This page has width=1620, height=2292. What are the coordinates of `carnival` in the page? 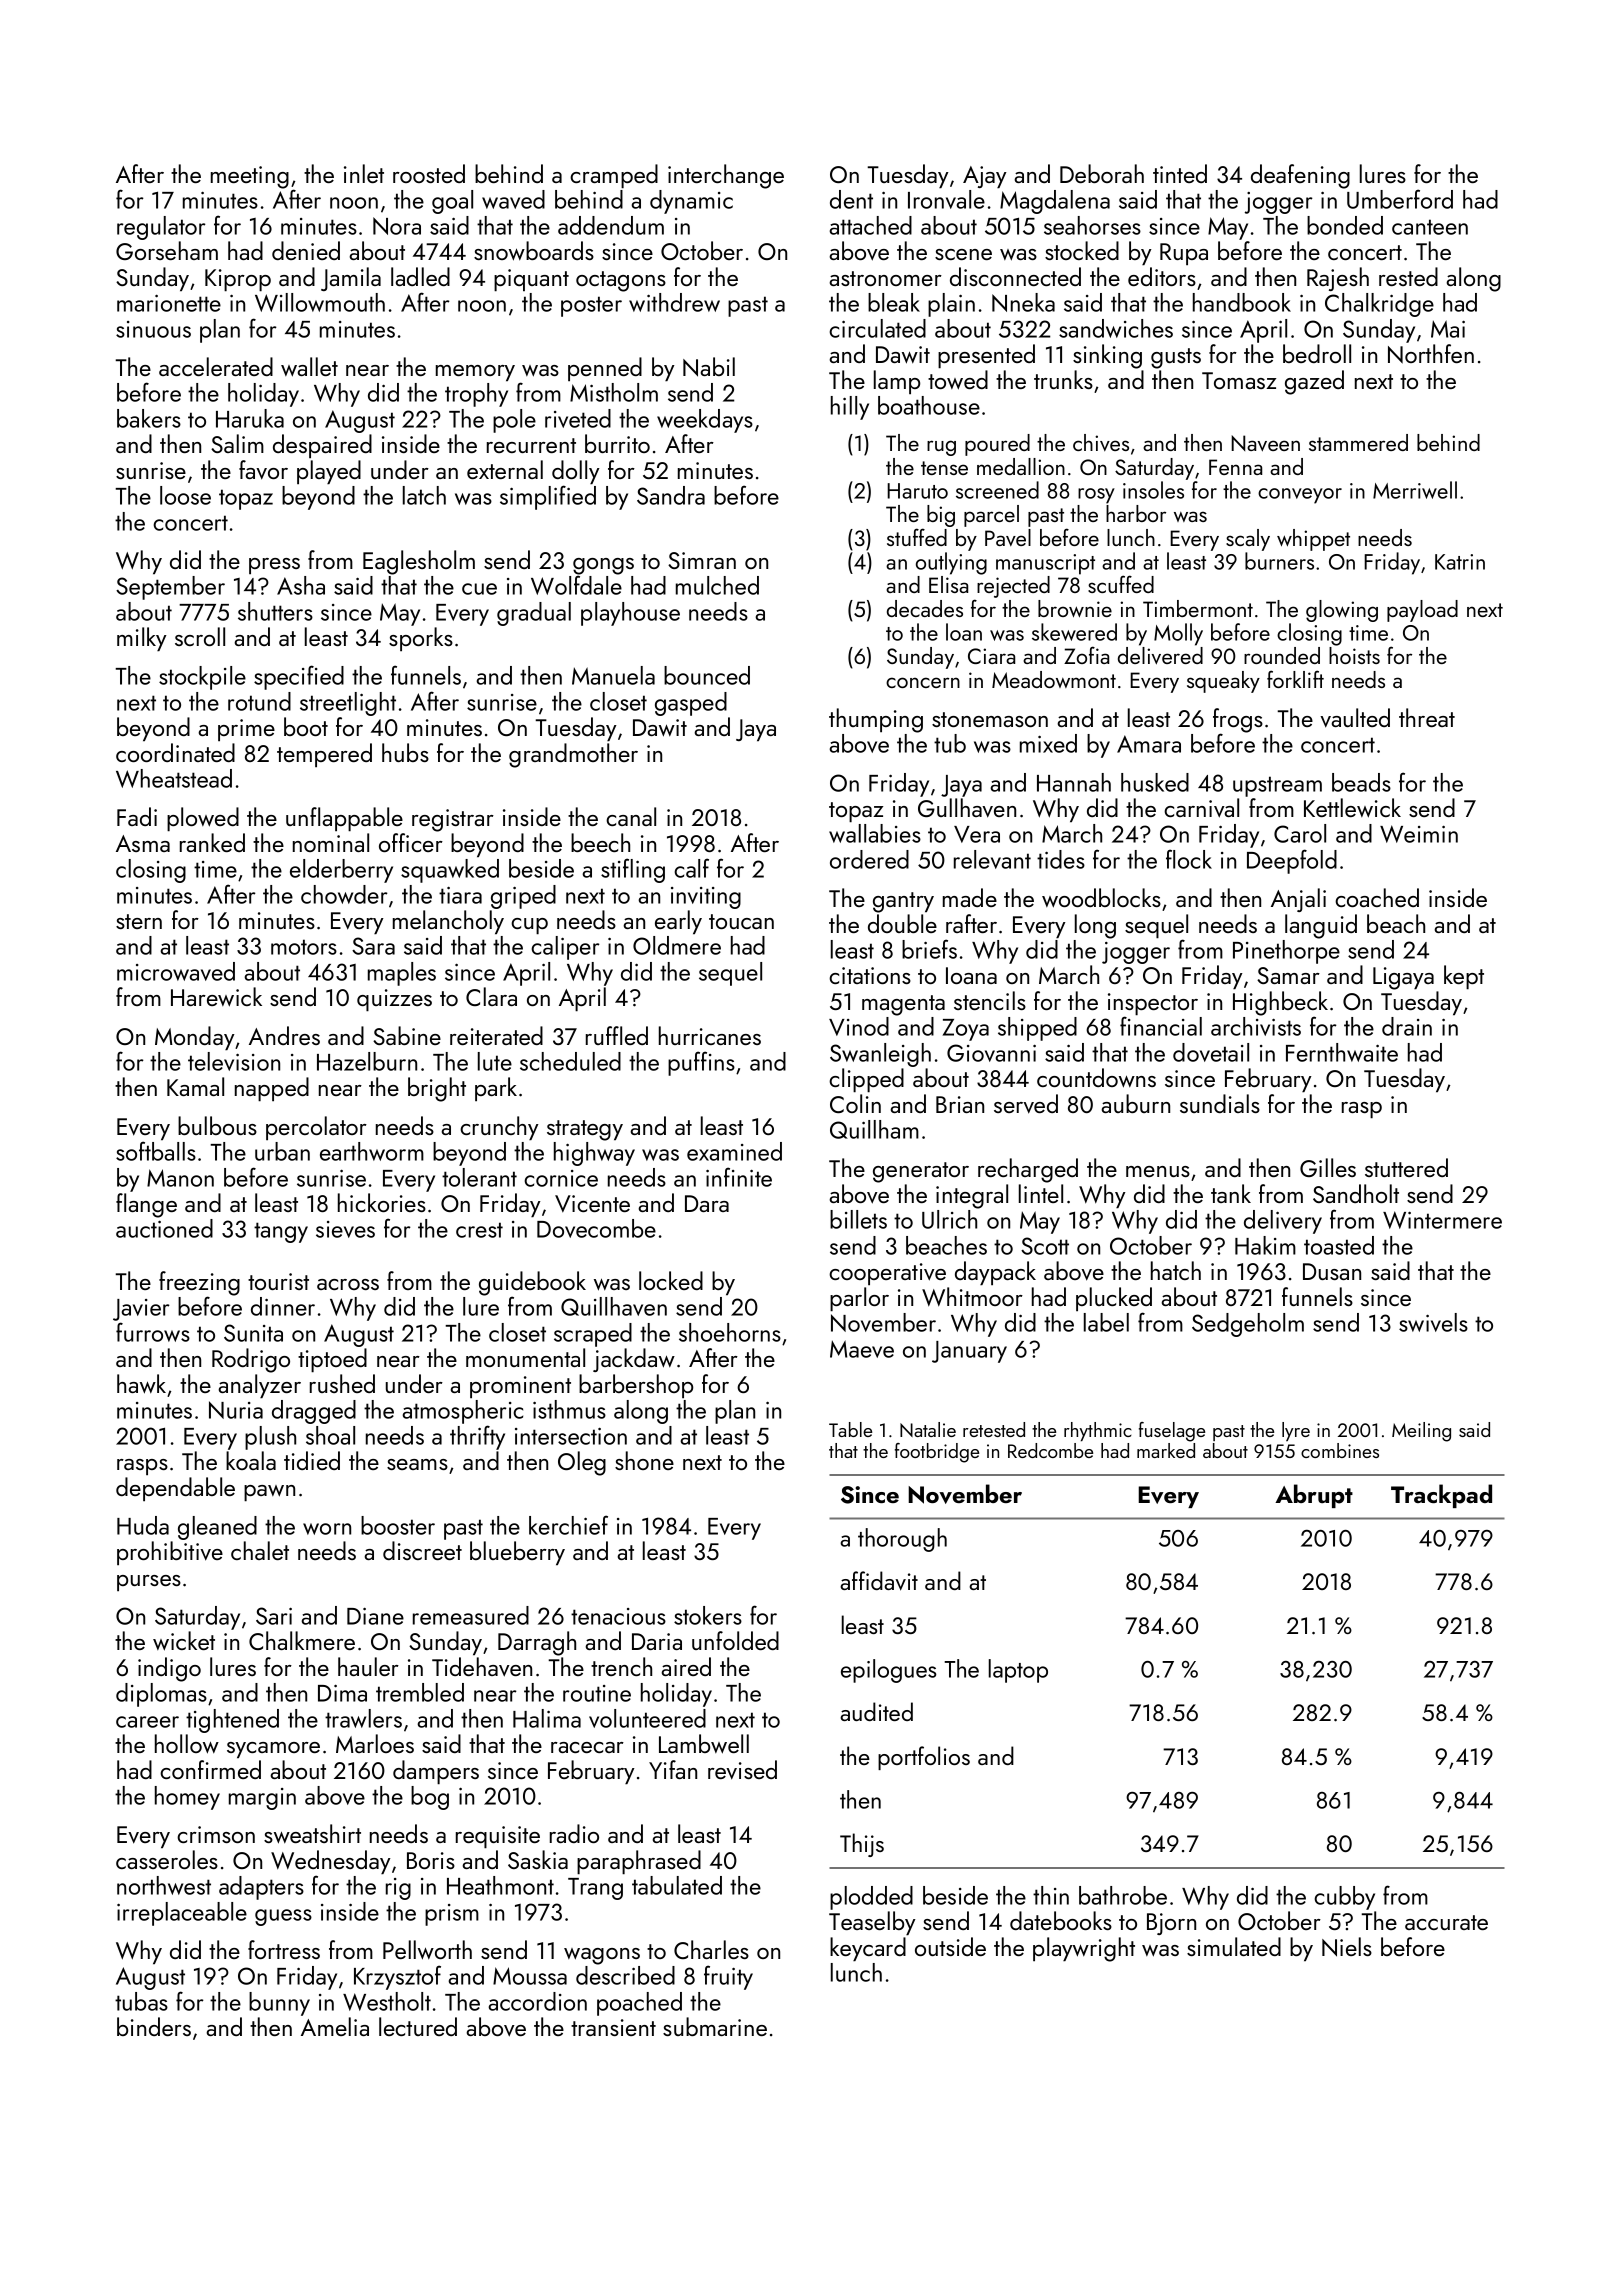 It's located at (1201, 808).
